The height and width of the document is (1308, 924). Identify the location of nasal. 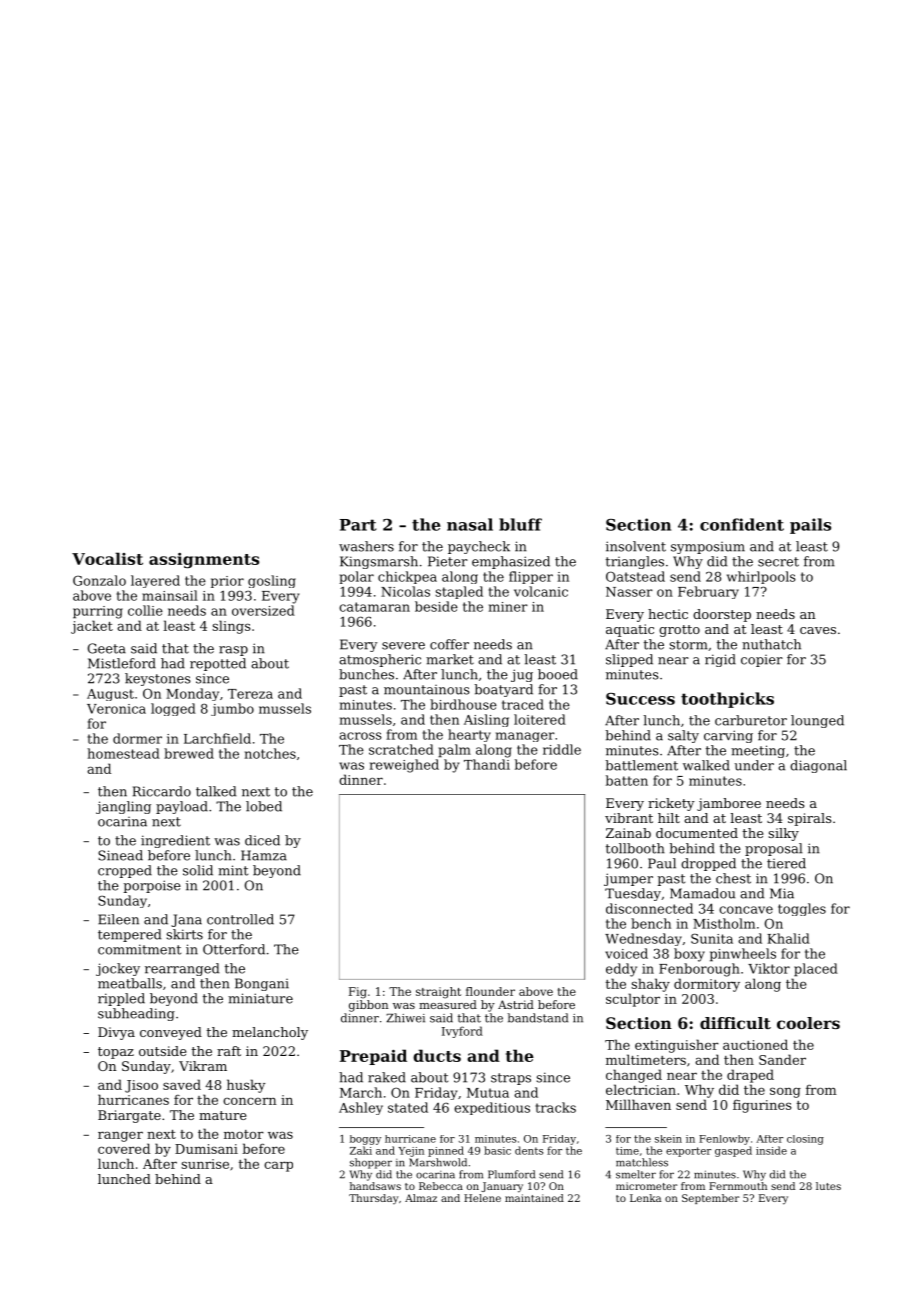
(470, 524).
